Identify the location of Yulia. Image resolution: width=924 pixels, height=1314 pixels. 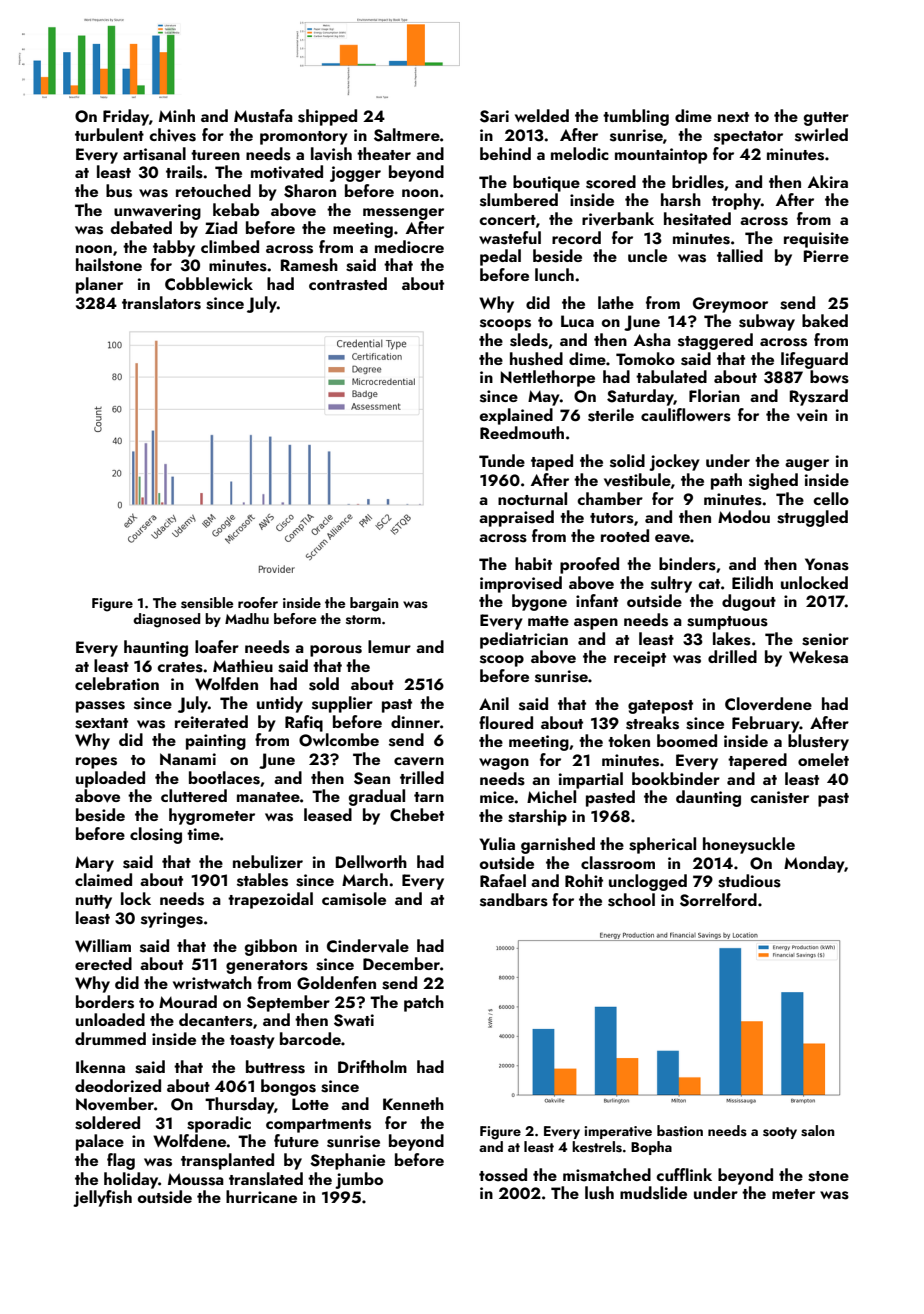
(497, 843).
